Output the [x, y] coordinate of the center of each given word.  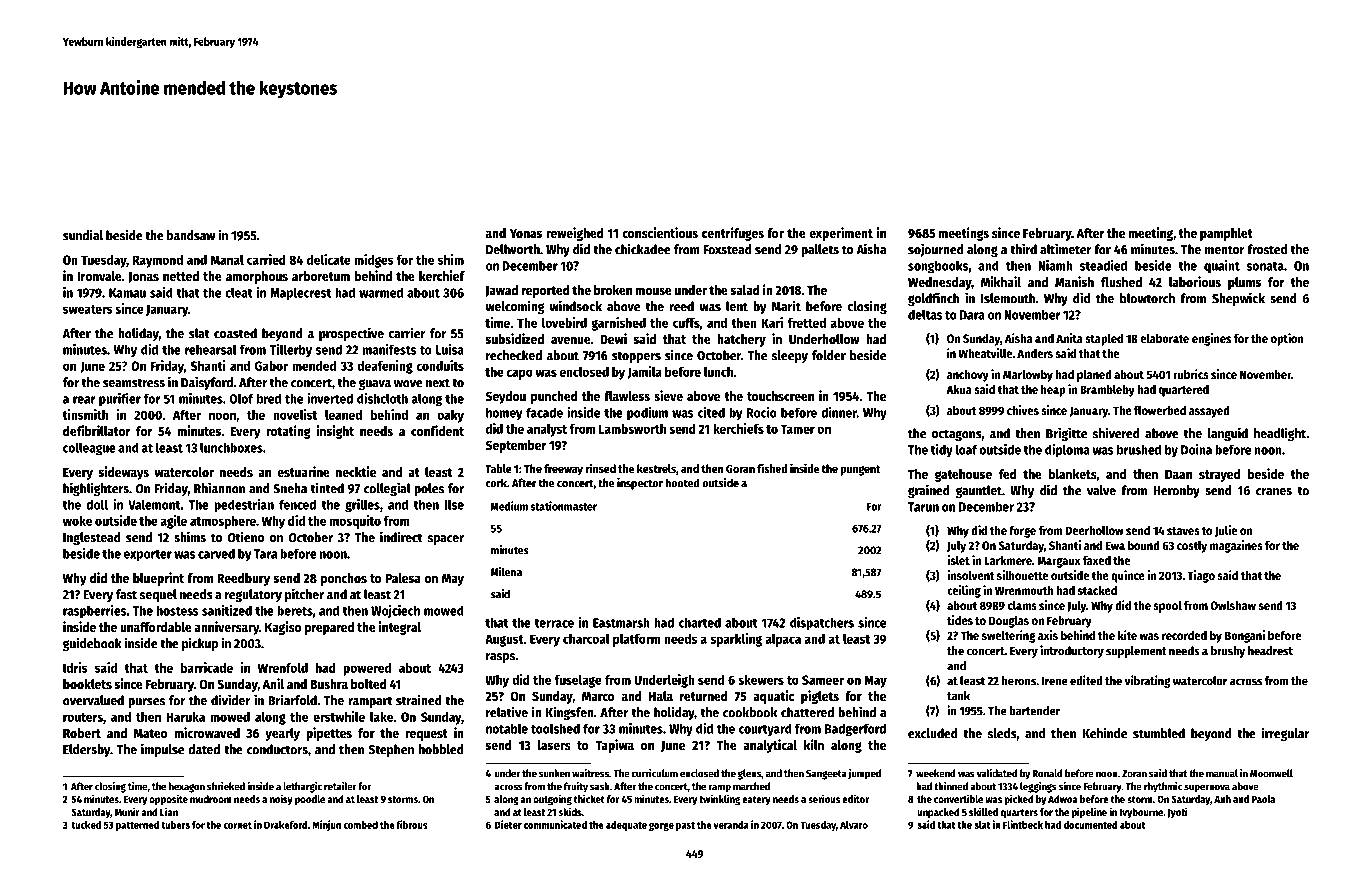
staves [1183, 531]
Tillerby [291, 351]
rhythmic [1163, 787]
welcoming [515, 307]
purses [146, 703]
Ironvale [99, 276]
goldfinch [933, 299]
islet [958, 560]
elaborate [1164, 338]
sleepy [790, 356]
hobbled [441, 749]
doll [97, 504]
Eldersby [86, 750]
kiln [814, 744]
